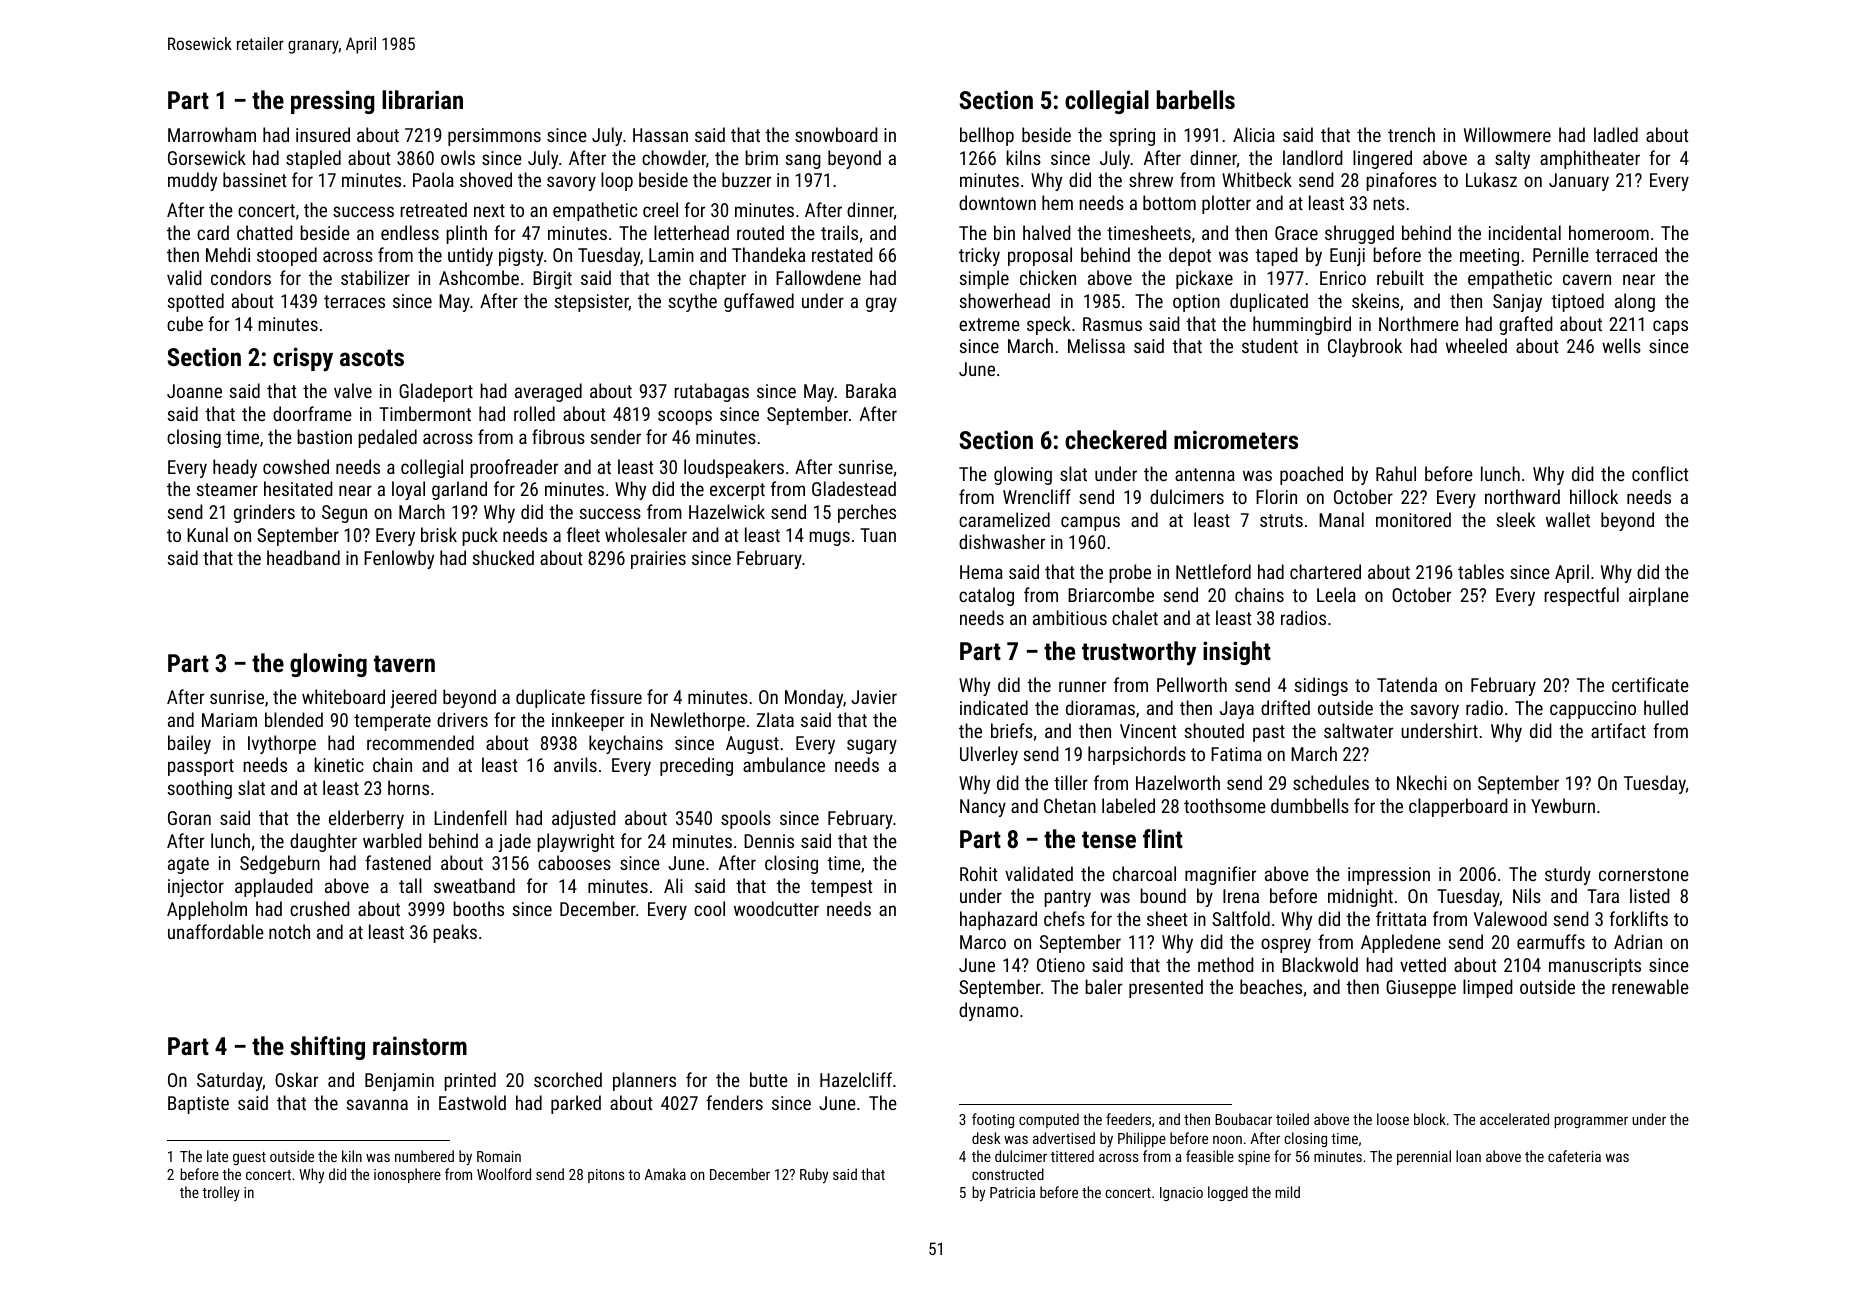 This screenshot has height=1312, width=1856. I want to click on librarian, so click(422, 99).
